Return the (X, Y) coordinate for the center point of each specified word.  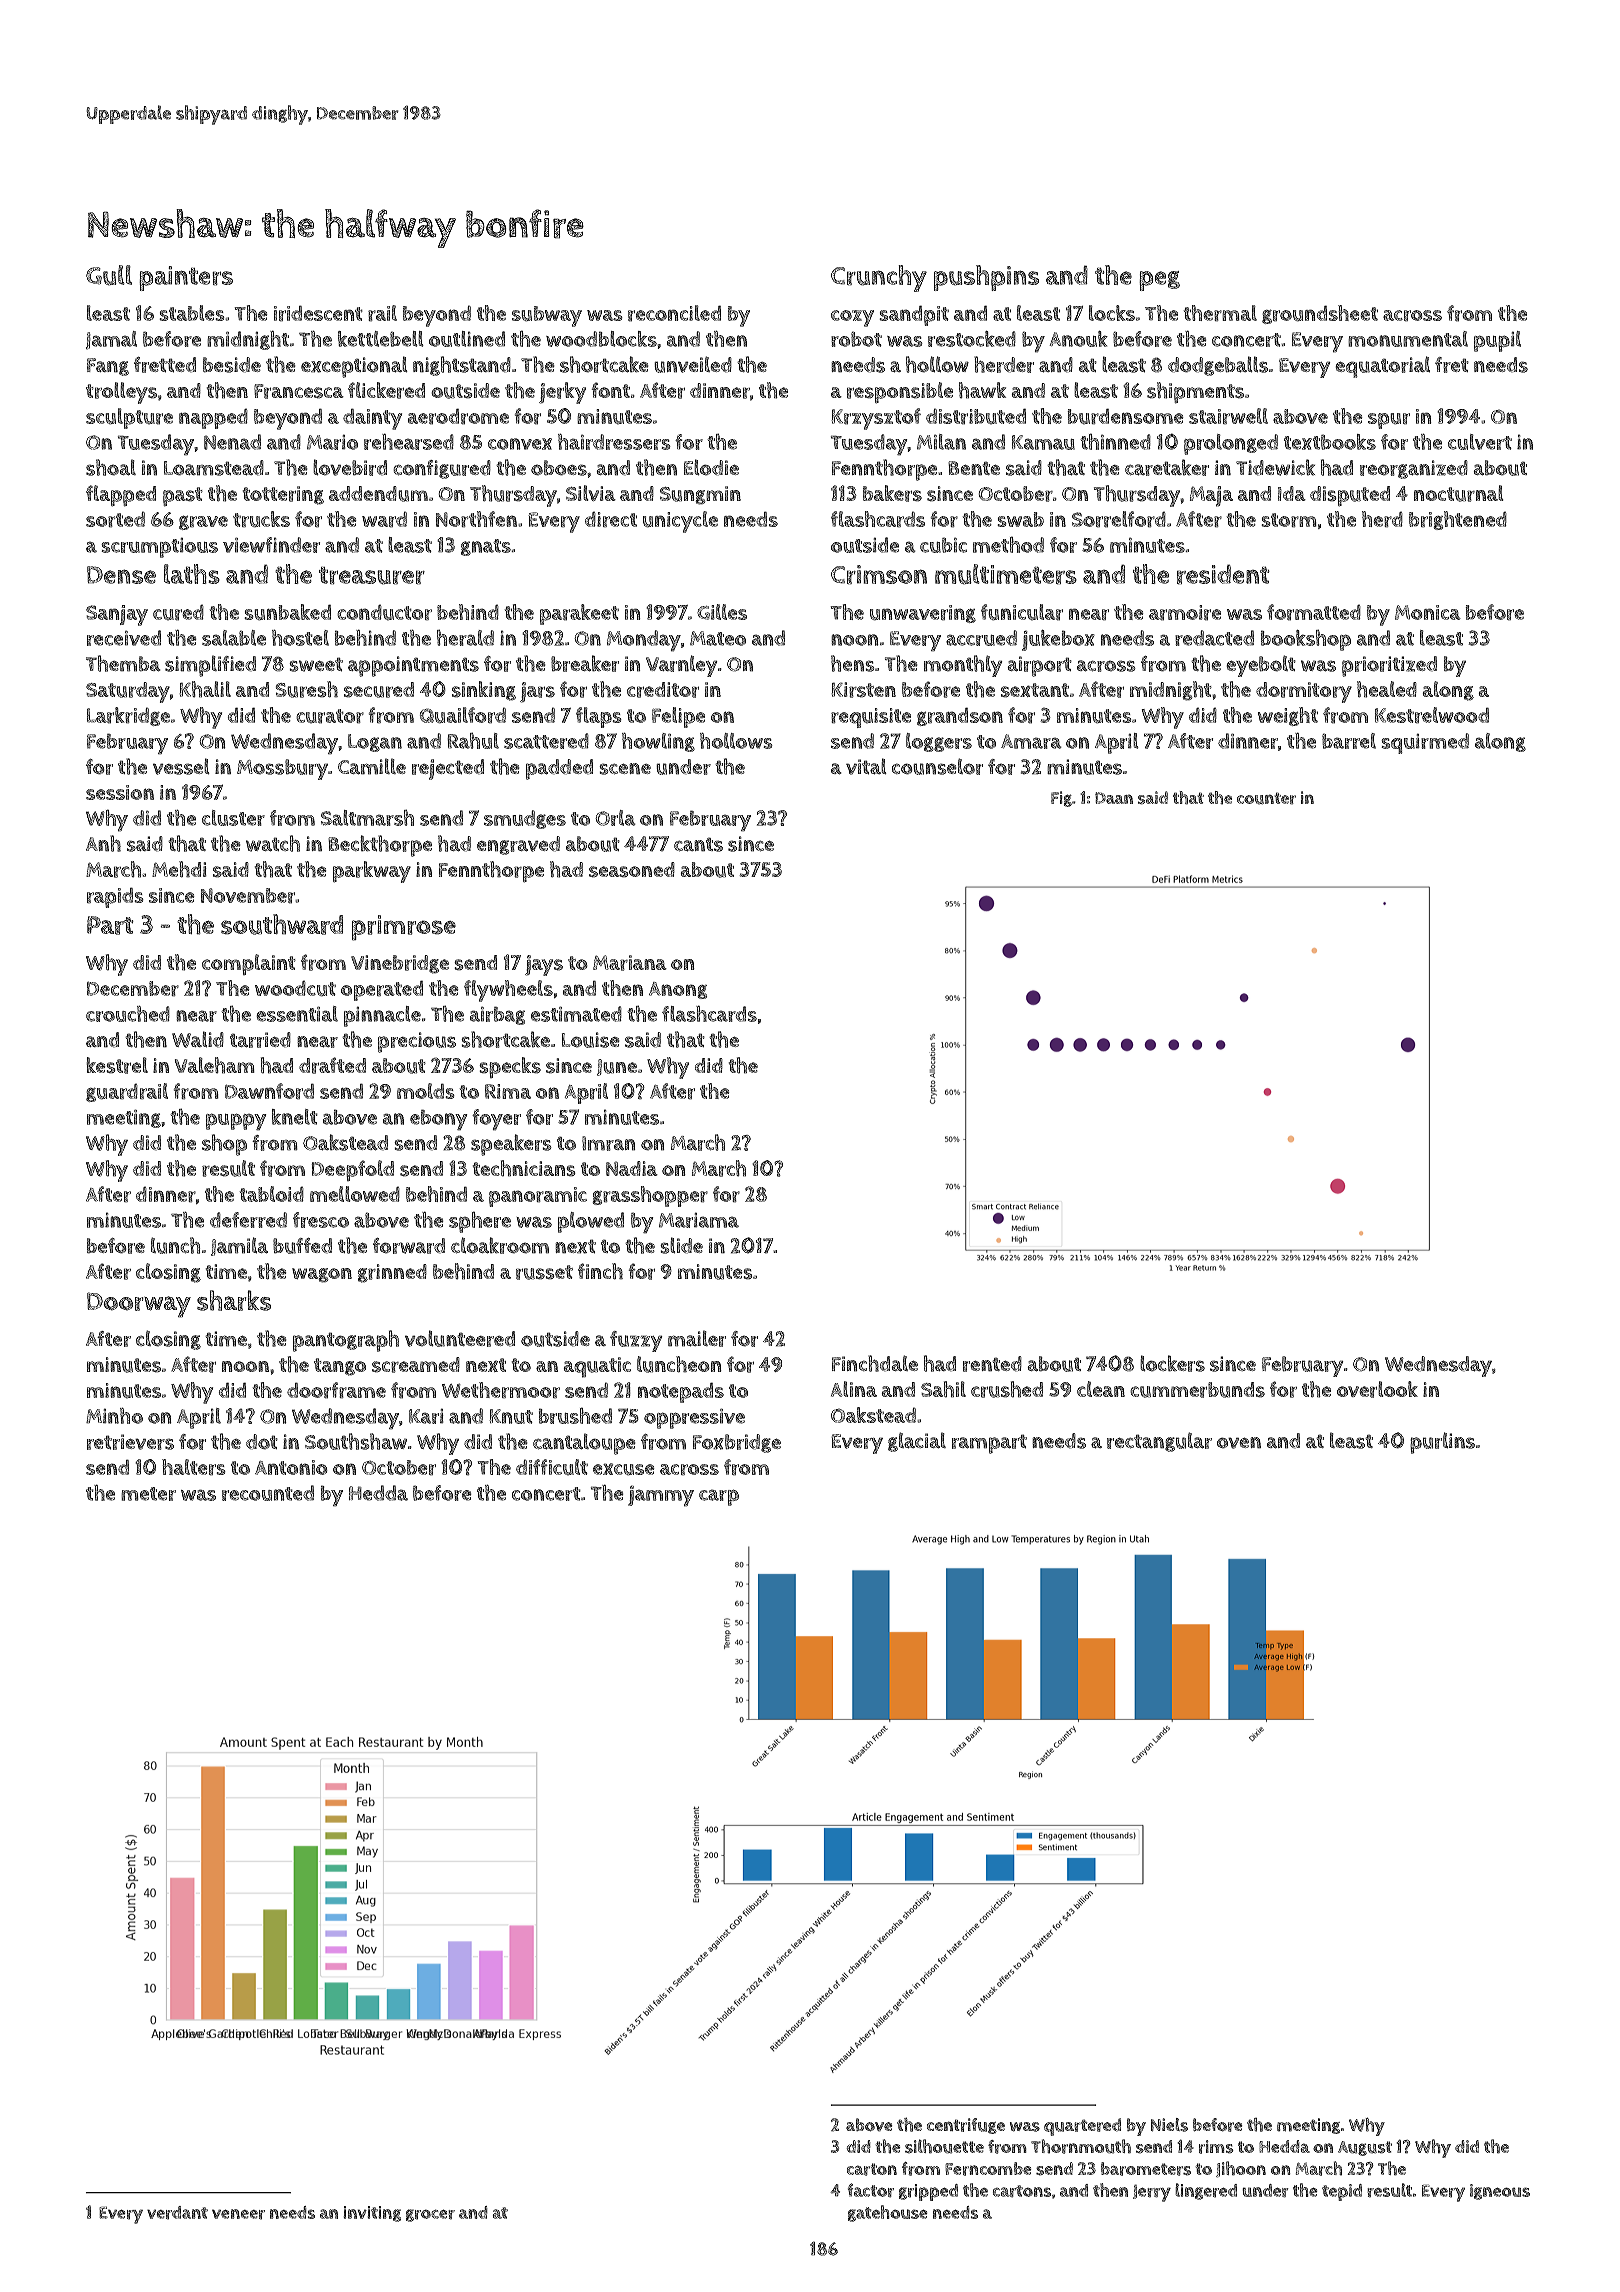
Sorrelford (1119, 519)
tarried (260, 1040)
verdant (177, 2213)
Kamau (1043, 442)
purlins (1442, 1443)
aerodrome (458, 416)
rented (992, 1364)
